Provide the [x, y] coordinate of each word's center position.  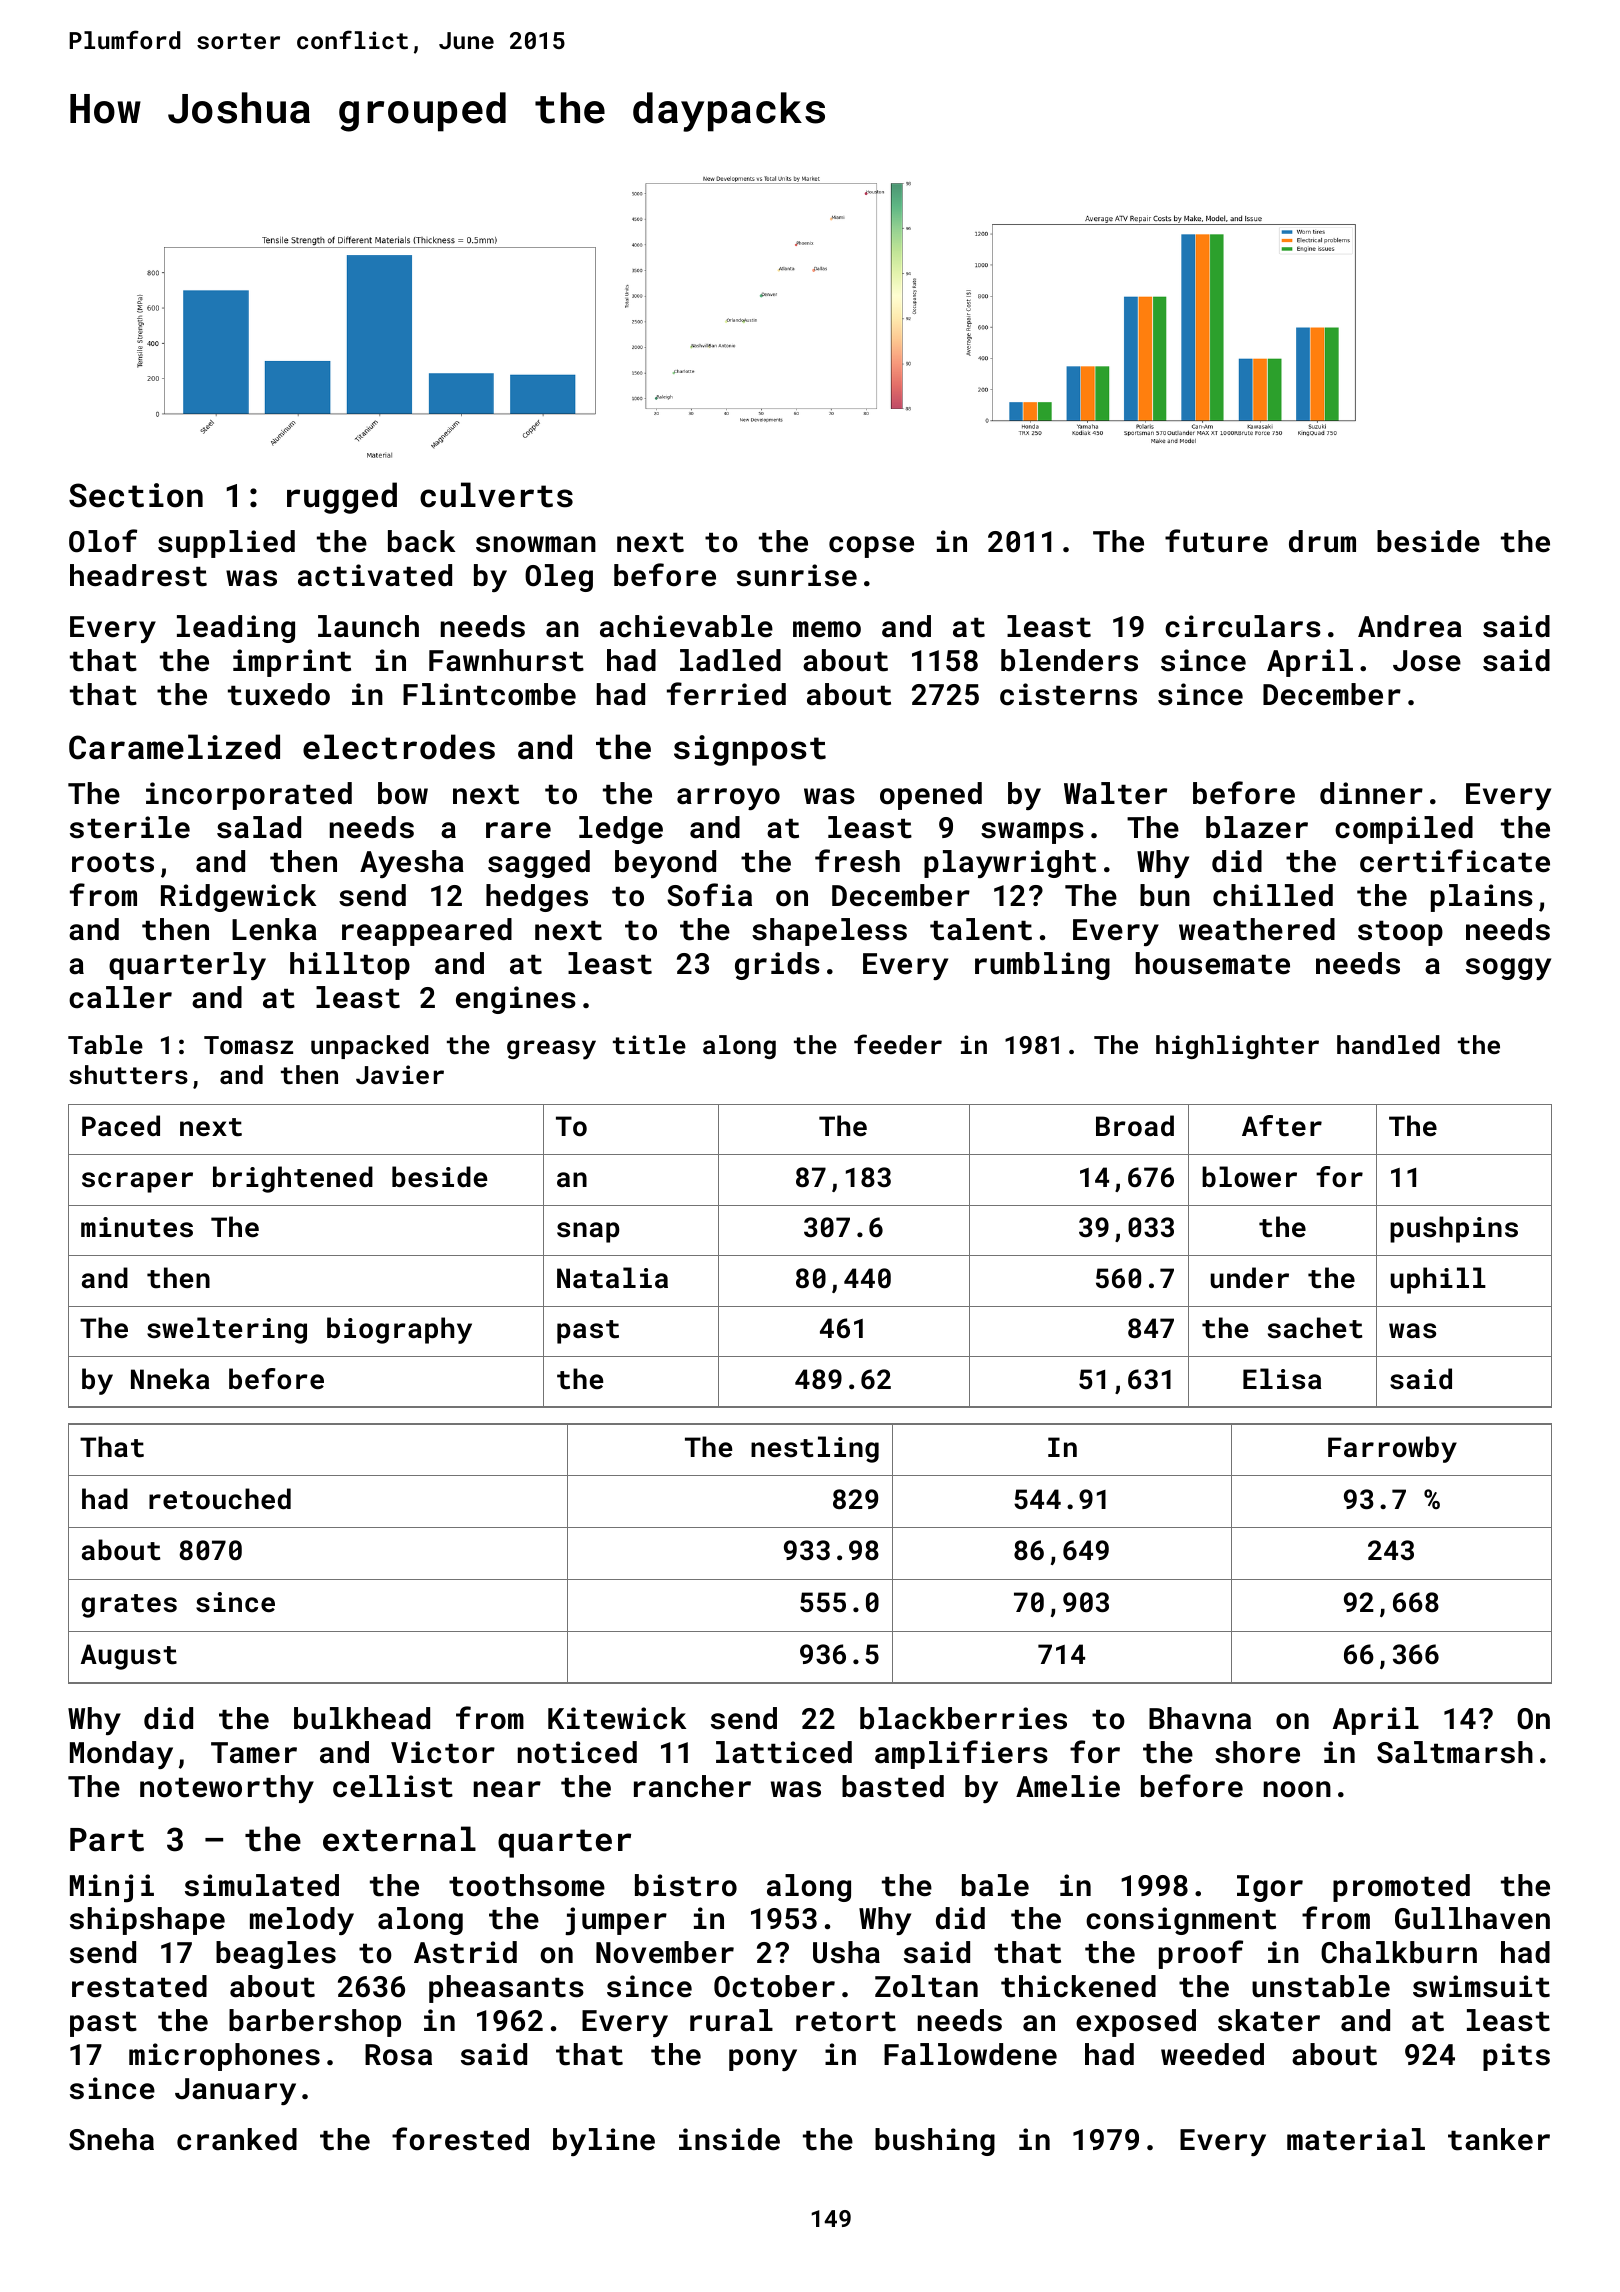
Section [136, 495]
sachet [1315, 1328]
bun [1165, 895]
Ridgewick [238, 898]
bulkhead [362, 1718]
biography [399, 1330]
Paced [121, 1126]
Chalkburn [1399, 1952]
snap [588, 1232]
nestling [815, 1449]
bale [995, 1885]
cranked [237, 2139]
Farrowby [1392, 1449]
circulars [1243, 626]
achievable [686, 626]
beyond [665, 864]
